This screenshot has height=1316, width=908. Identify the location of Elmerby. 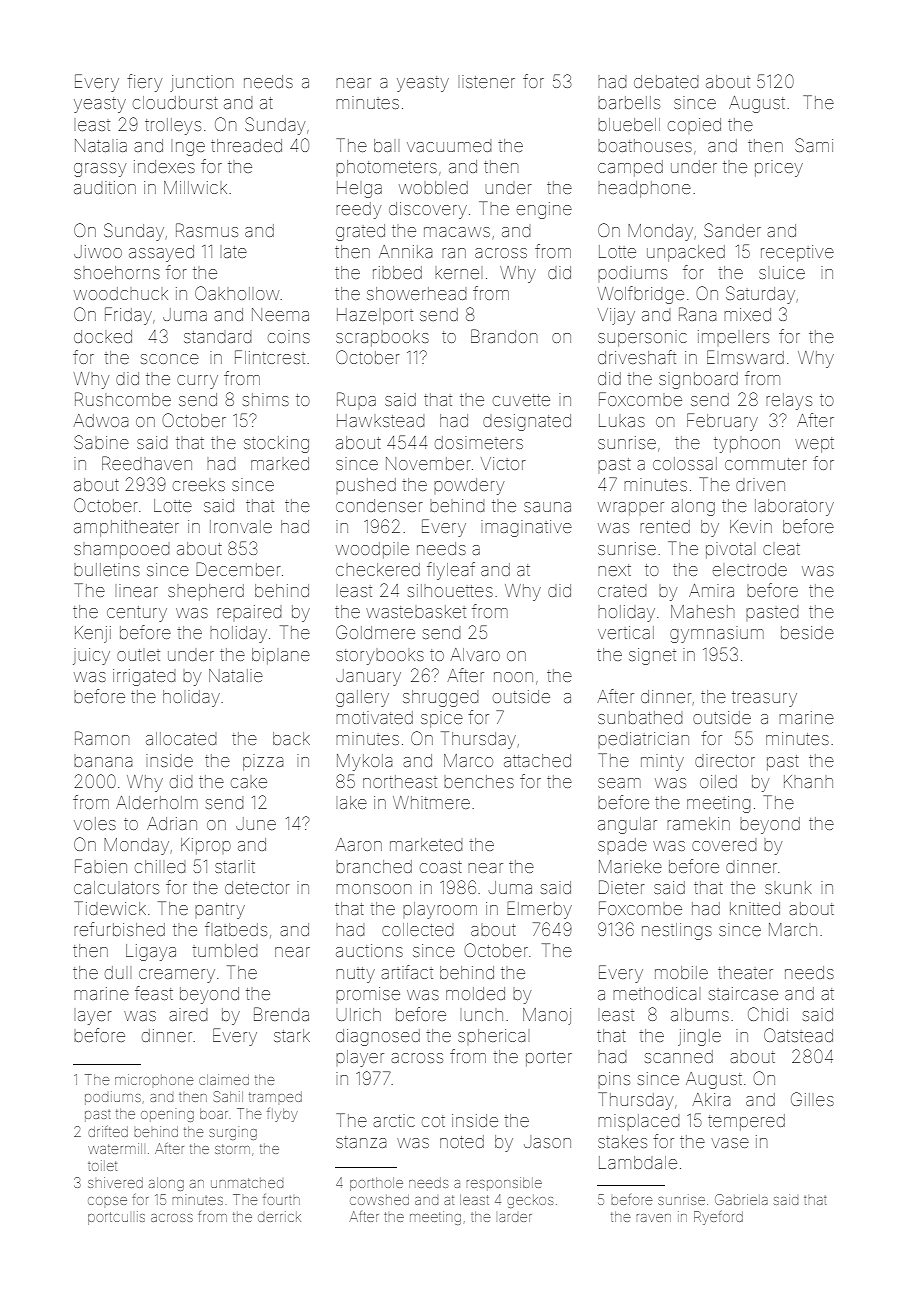
(539, 910).
